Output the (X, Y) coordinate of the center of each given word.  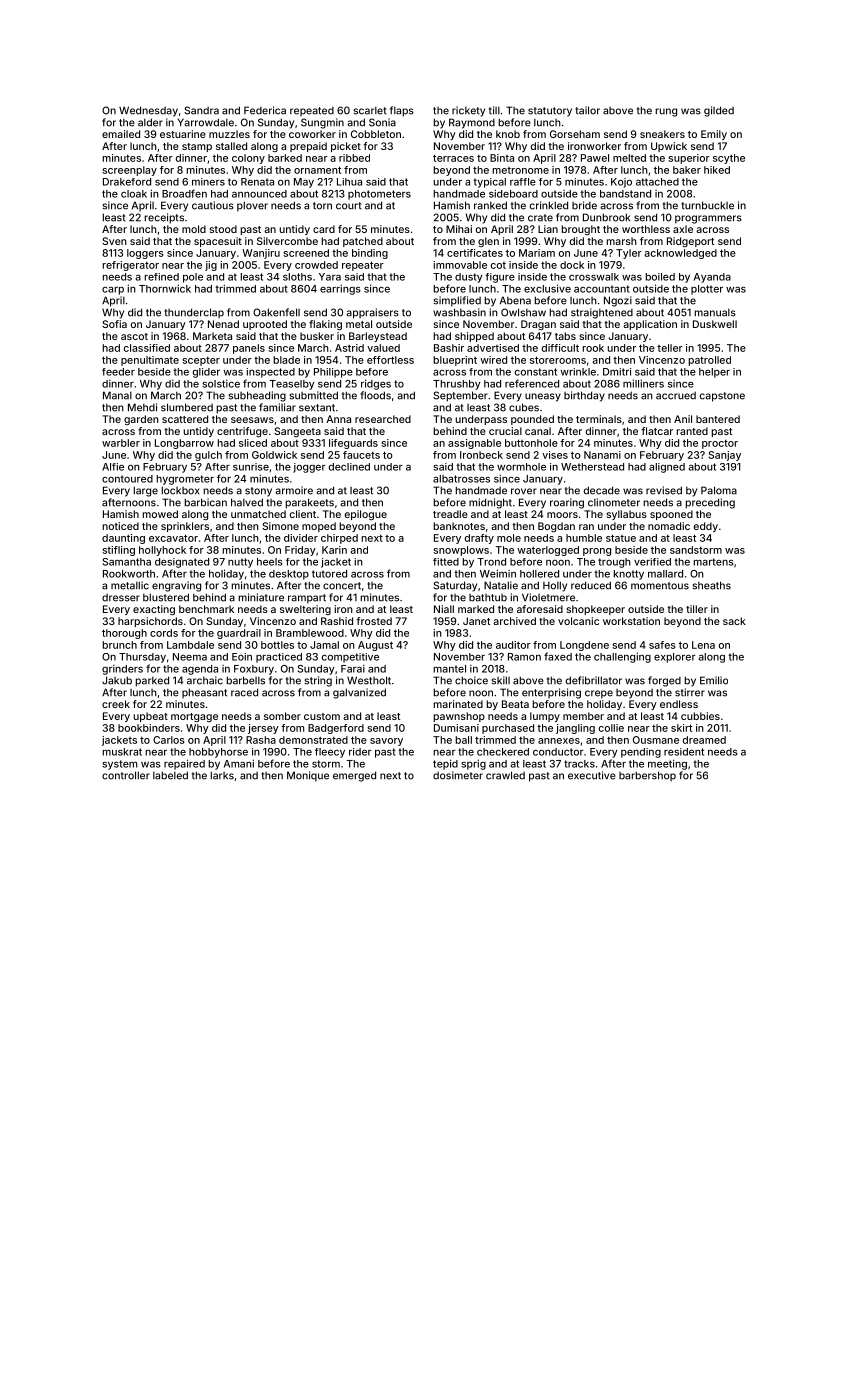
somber (282, 716)
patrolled (709, 361)
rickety (468, 111)
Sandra (201, 110)
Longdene (584, 646)
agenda (200, 670)
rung (666, 112)
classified (147, 348)
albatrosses (461, 479)
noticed (120, 526)
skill (500, 680)
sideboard (513, 193)
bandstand (625, 194)
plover (252, 206)
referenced (532, 383)
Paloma (719, 490)
